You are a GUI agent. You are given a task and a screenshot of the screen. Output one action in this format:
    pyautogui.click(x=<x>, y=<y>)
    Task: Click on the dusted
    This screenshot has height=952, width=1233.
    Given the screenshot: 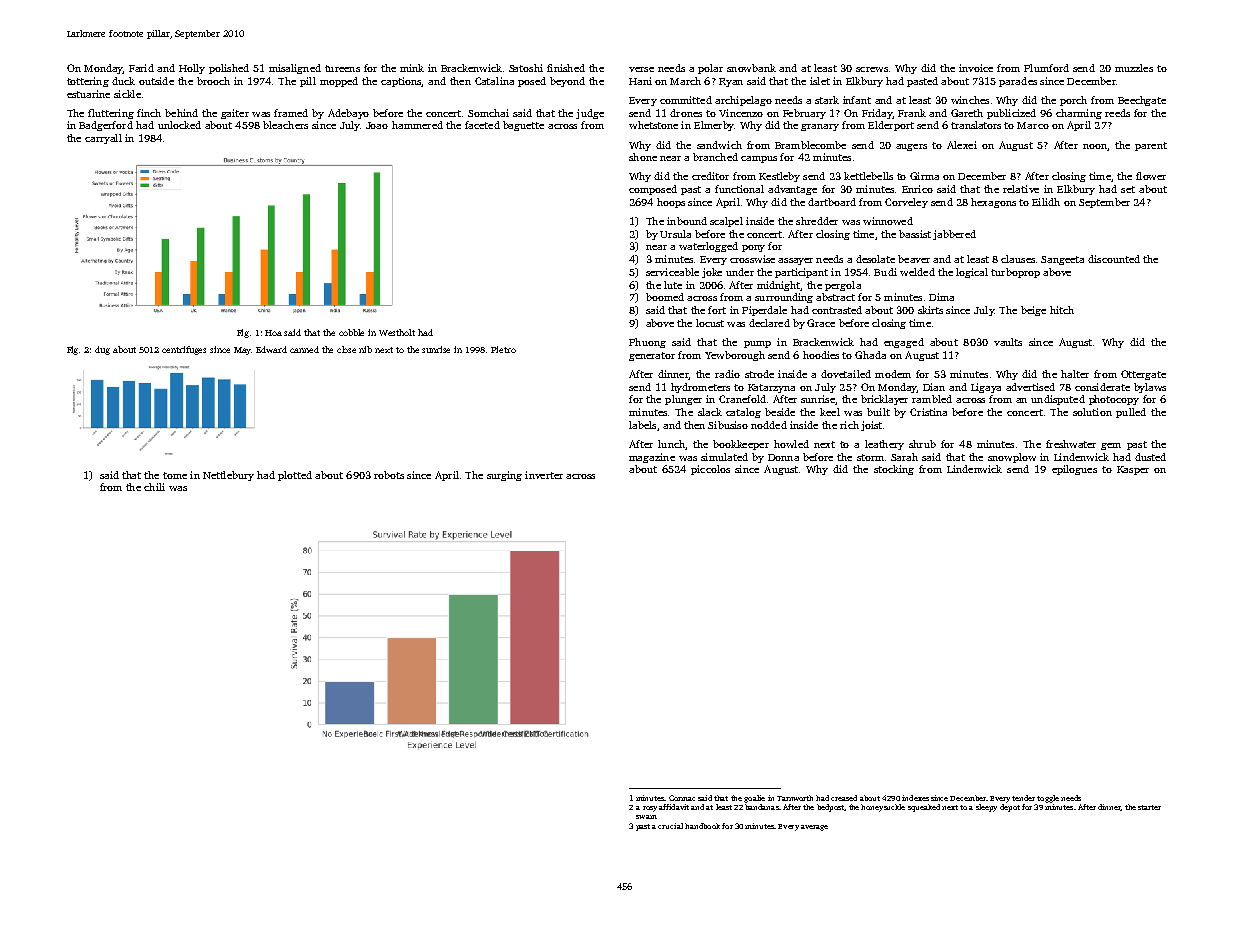 What is the action you would take?
    pyautogui.click(x=1150, y=457)
